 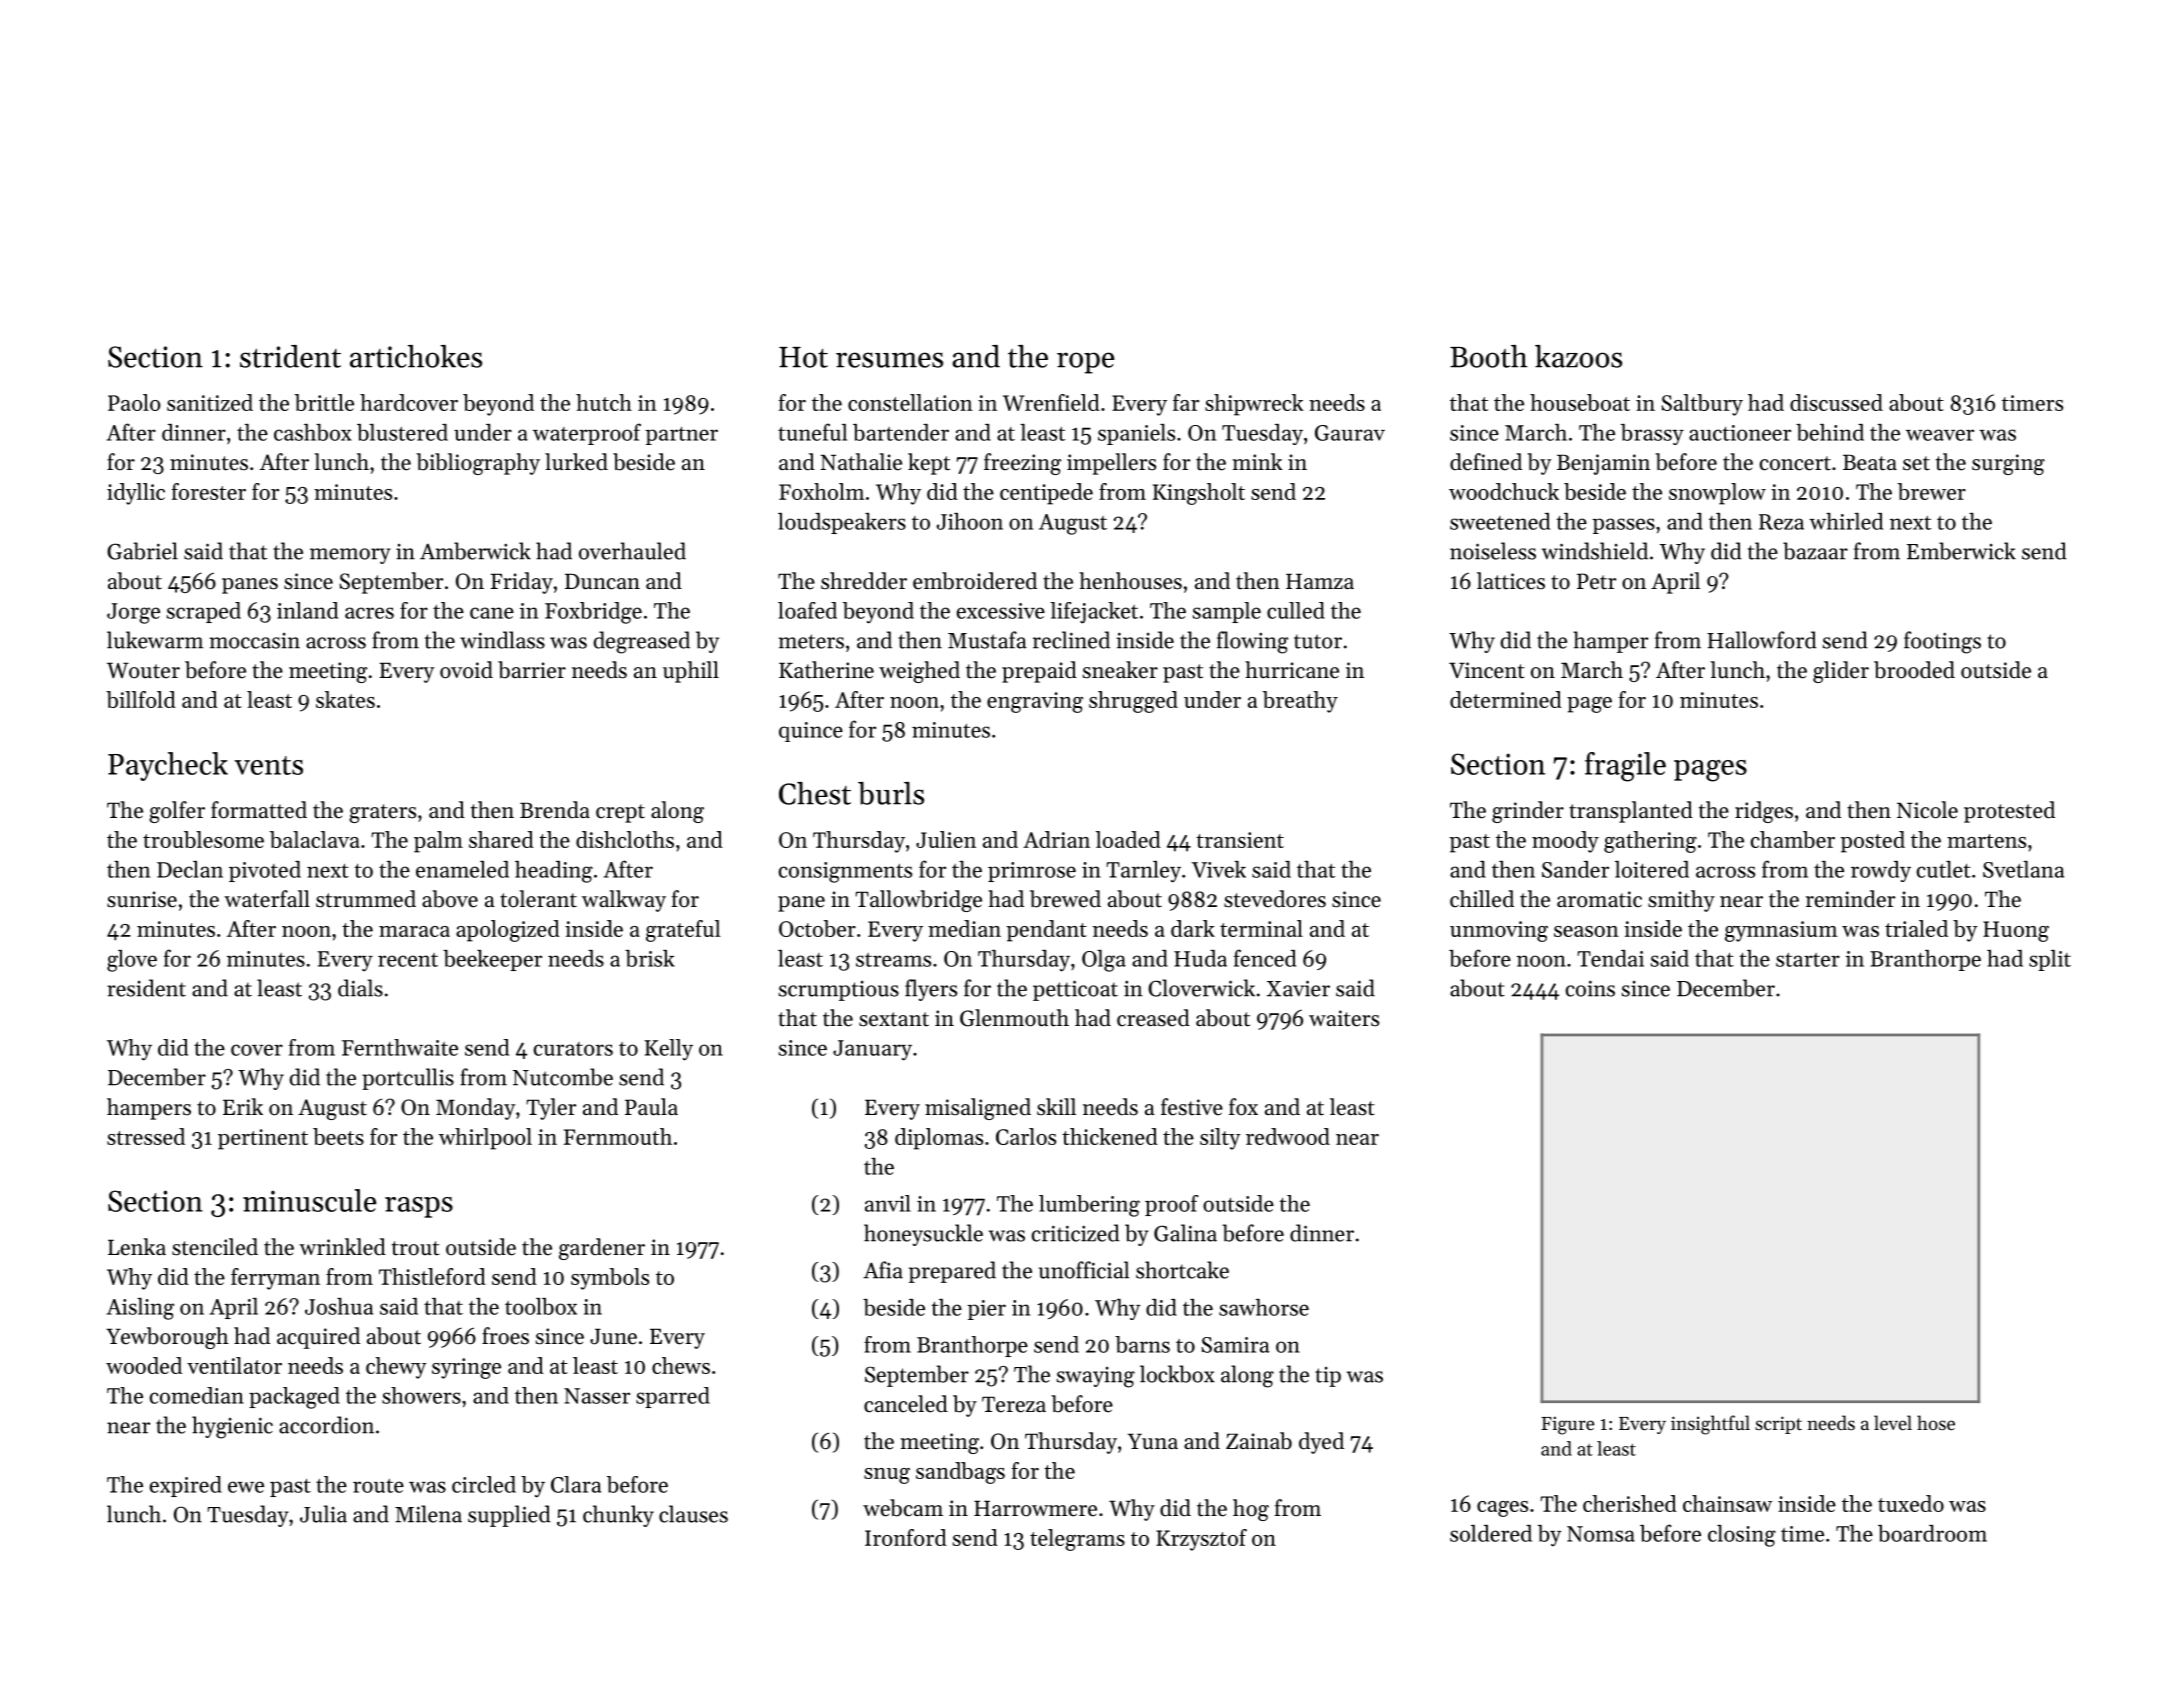 What do you see at coordinates (1318, 641) in the screenshot?
I see `tutor` at bounding box center [1318, 641].
